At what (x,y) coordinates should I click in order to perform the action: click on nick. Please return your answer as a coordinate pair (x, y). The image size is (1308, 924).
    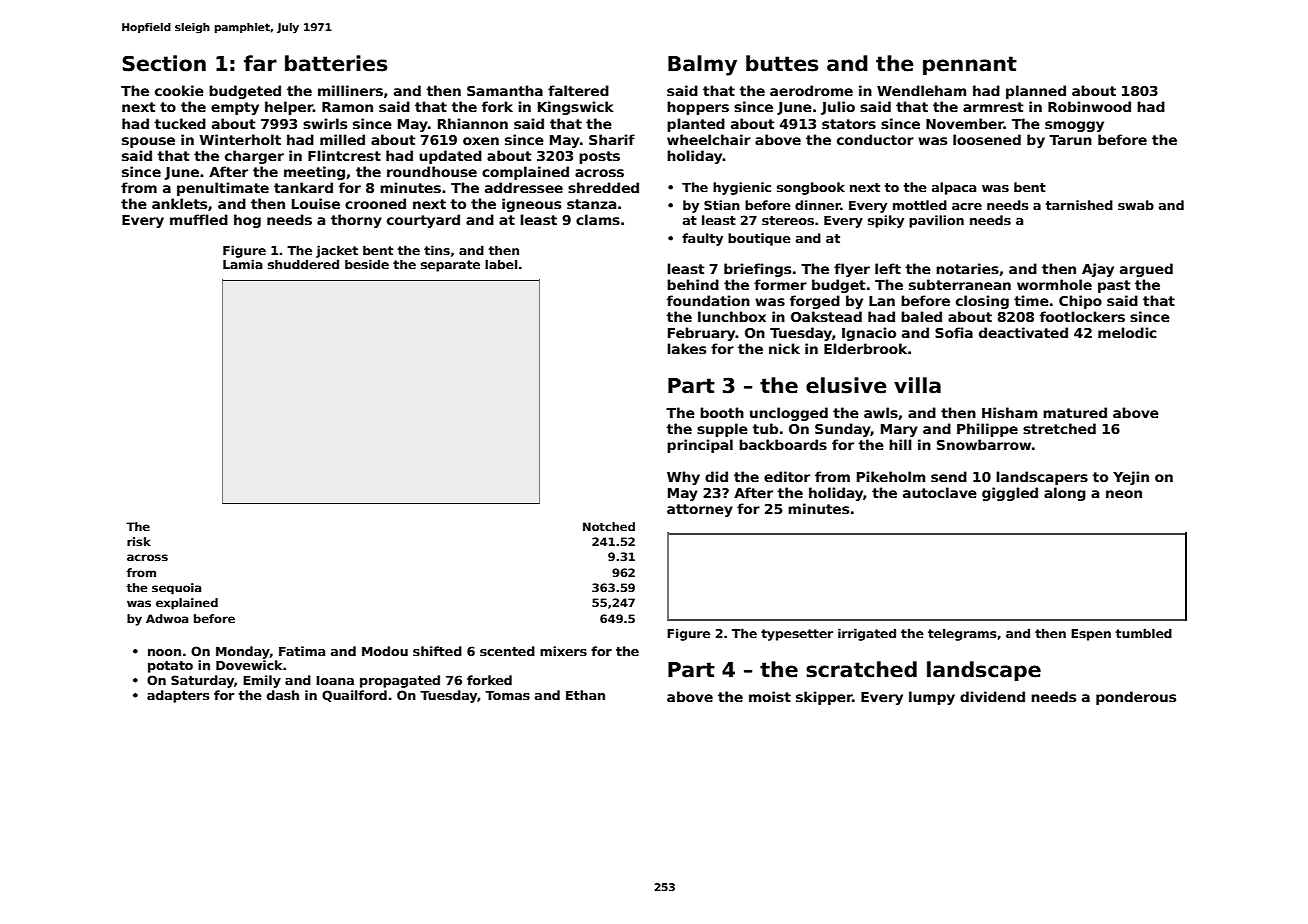
    Looking at the image, I should click on (784, 348).
